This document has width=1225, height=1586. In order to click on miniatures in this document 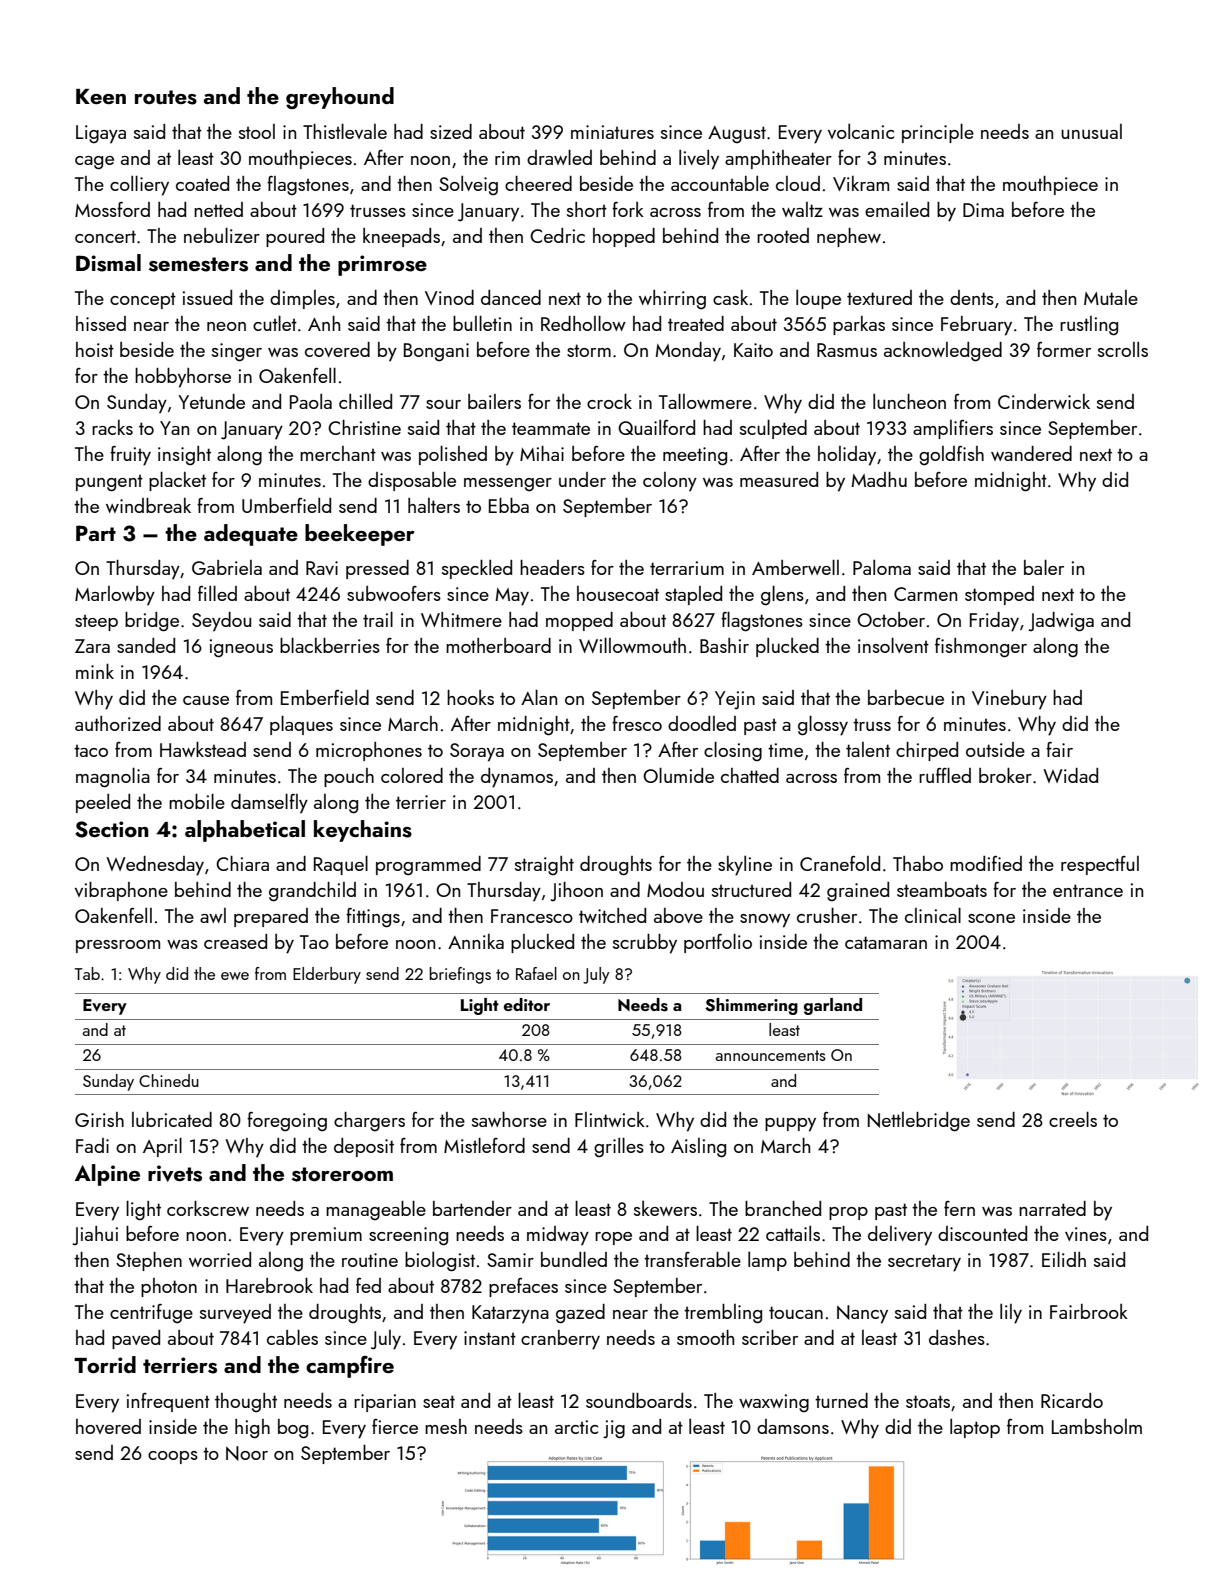, I will do `click(612, 132)`.
